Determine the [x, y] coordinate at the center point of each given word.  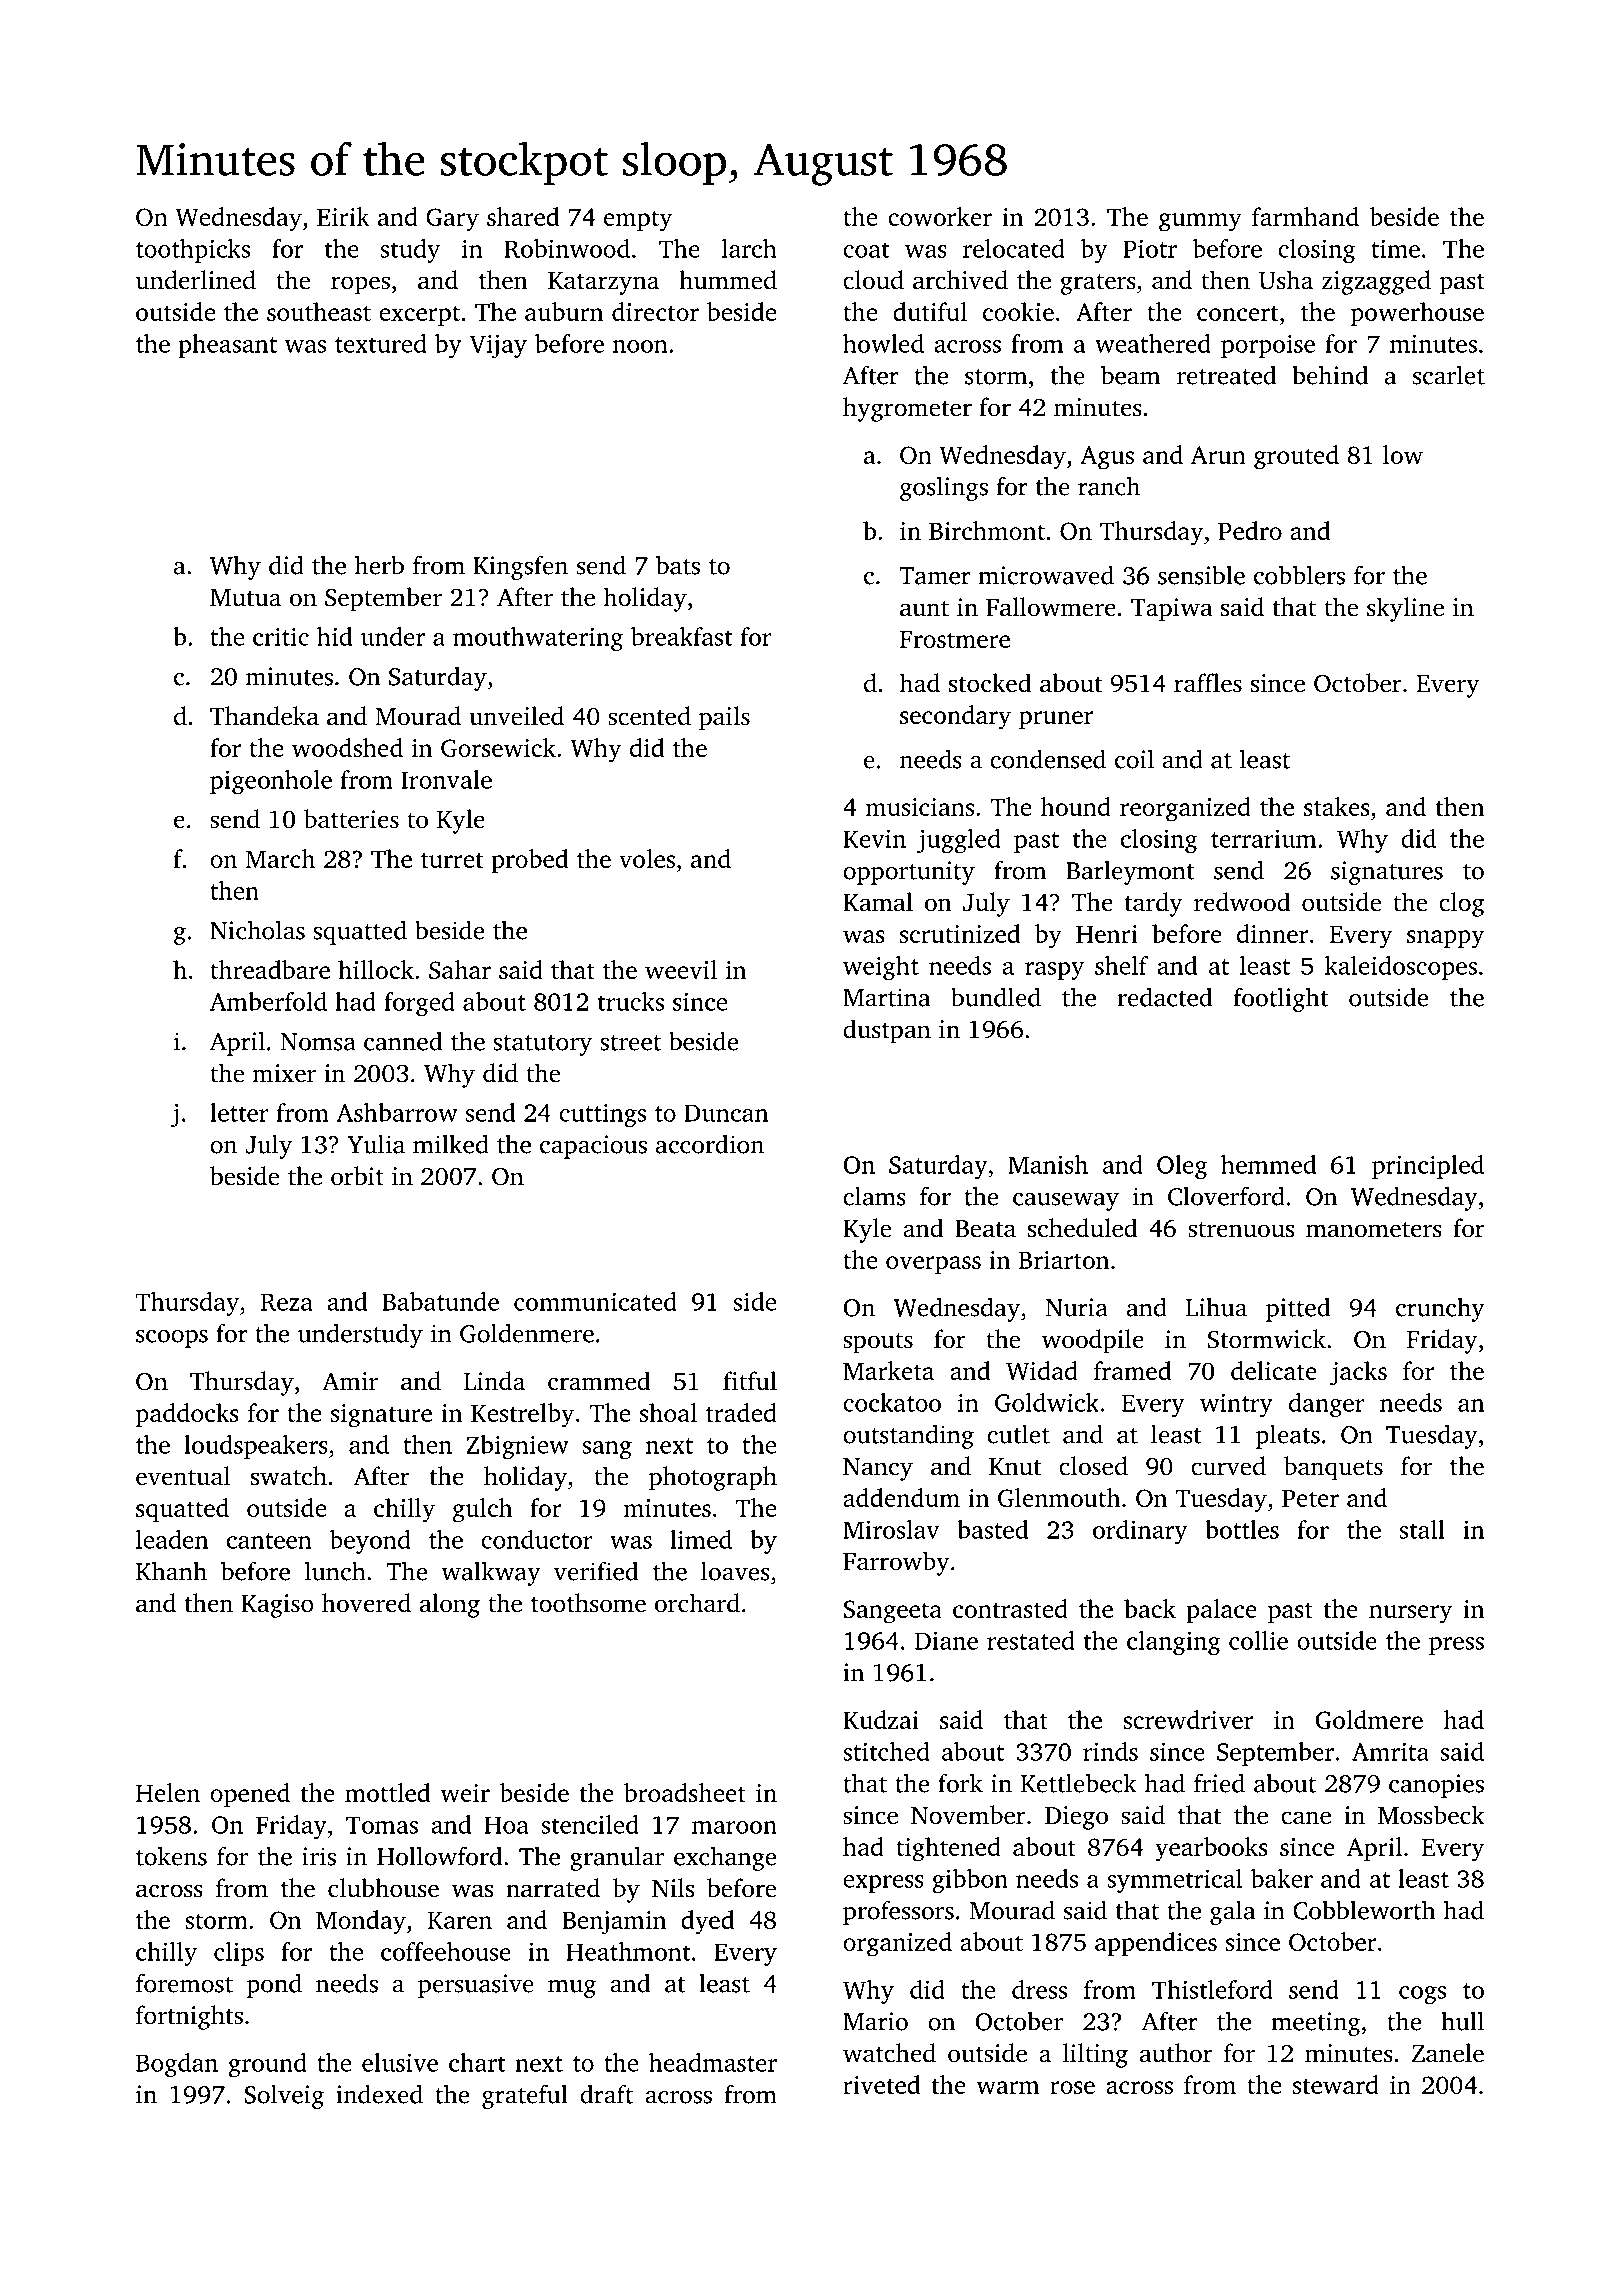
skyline [1405, 609]
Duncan [726, 1113]
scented [649, 716]
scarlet [1449, 375]
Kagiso [277, 1606]
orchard [697, 1603]
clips [239, 1954]
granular [617, 1858]
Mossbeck [1431, 1815]
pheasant [227, 346]
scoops [172, 1339]
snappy [1445, 939]
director [655, 311]
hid [334, 636]
